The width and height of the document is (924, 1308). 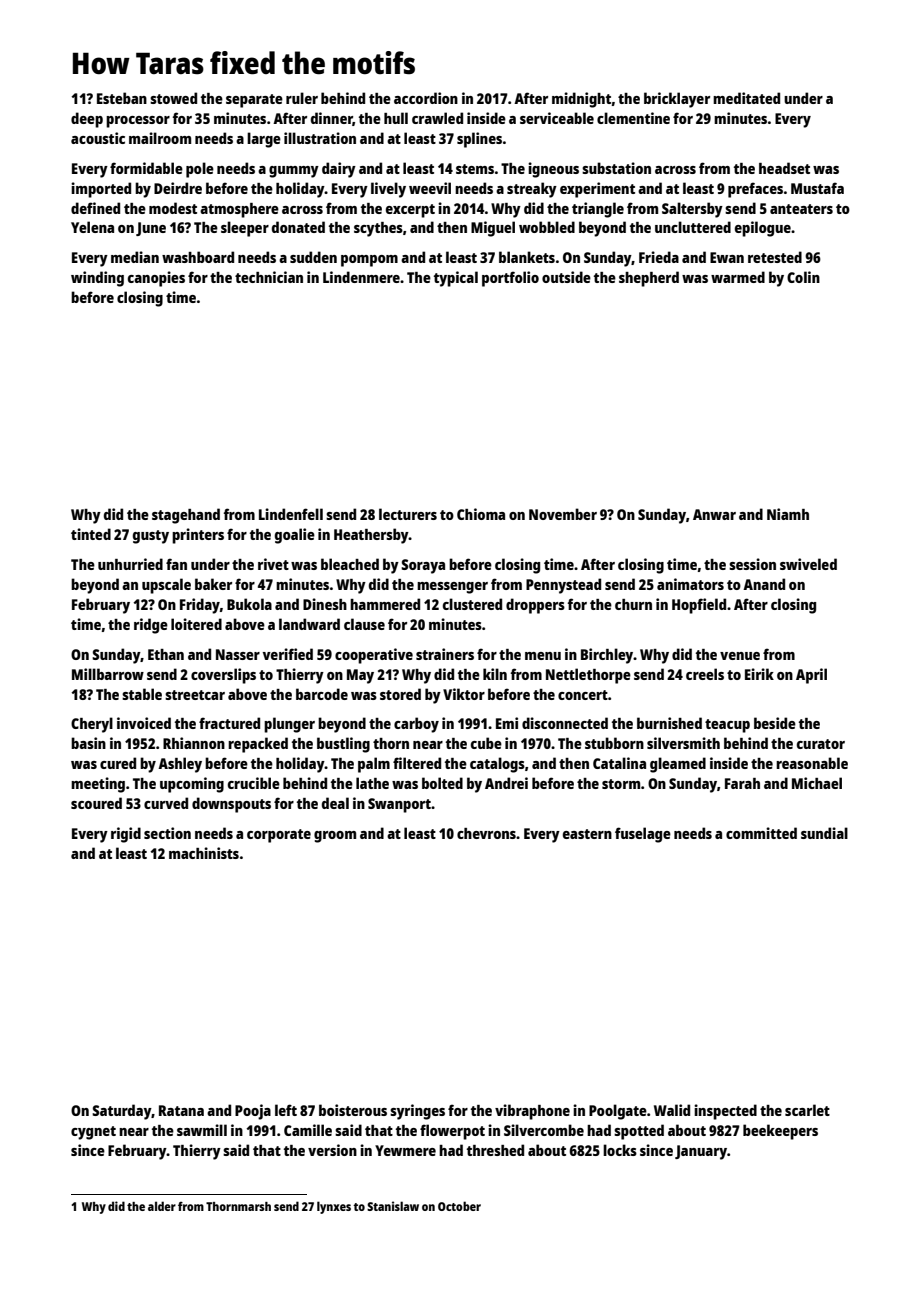 What do you see at coordinates (126, 835) in the document?
I see `rigid` at bounding box center [126, 835].
